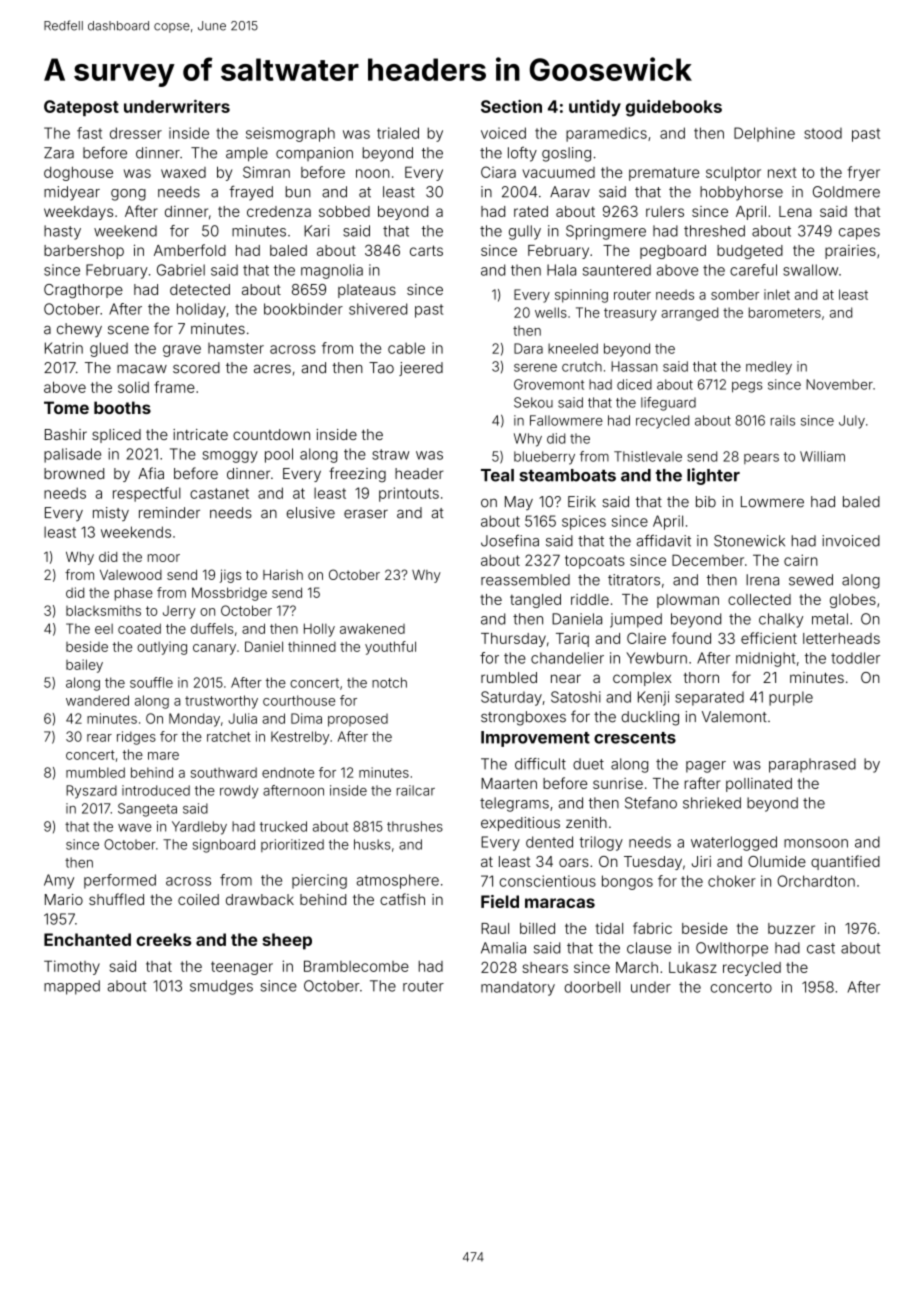 The width and height of the image is (924, 1308). Describe the element at coordinates (398, 133) in the image. I see `trialed` at that location.
